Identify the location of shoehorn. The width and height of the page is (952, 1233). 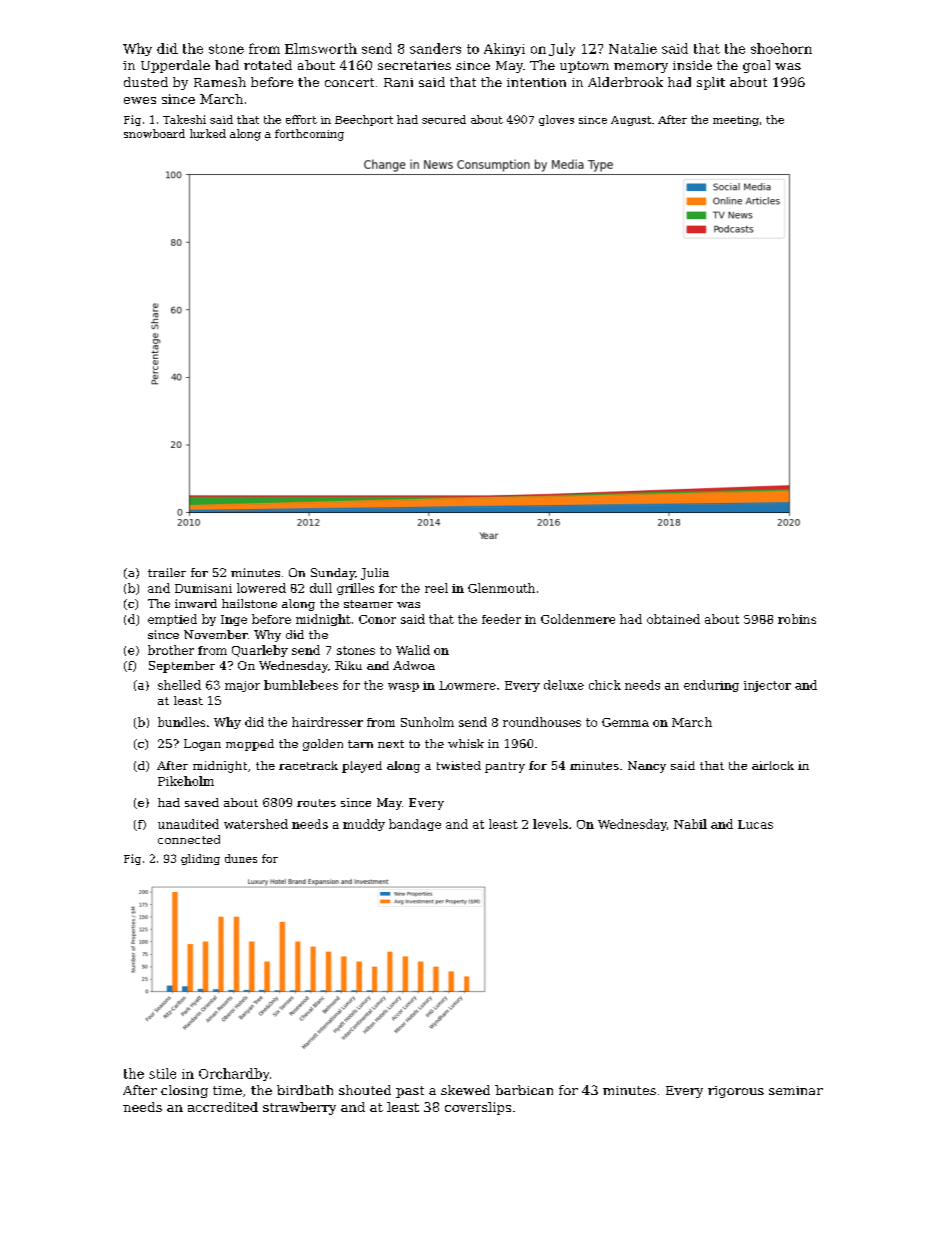
(781, 48).
